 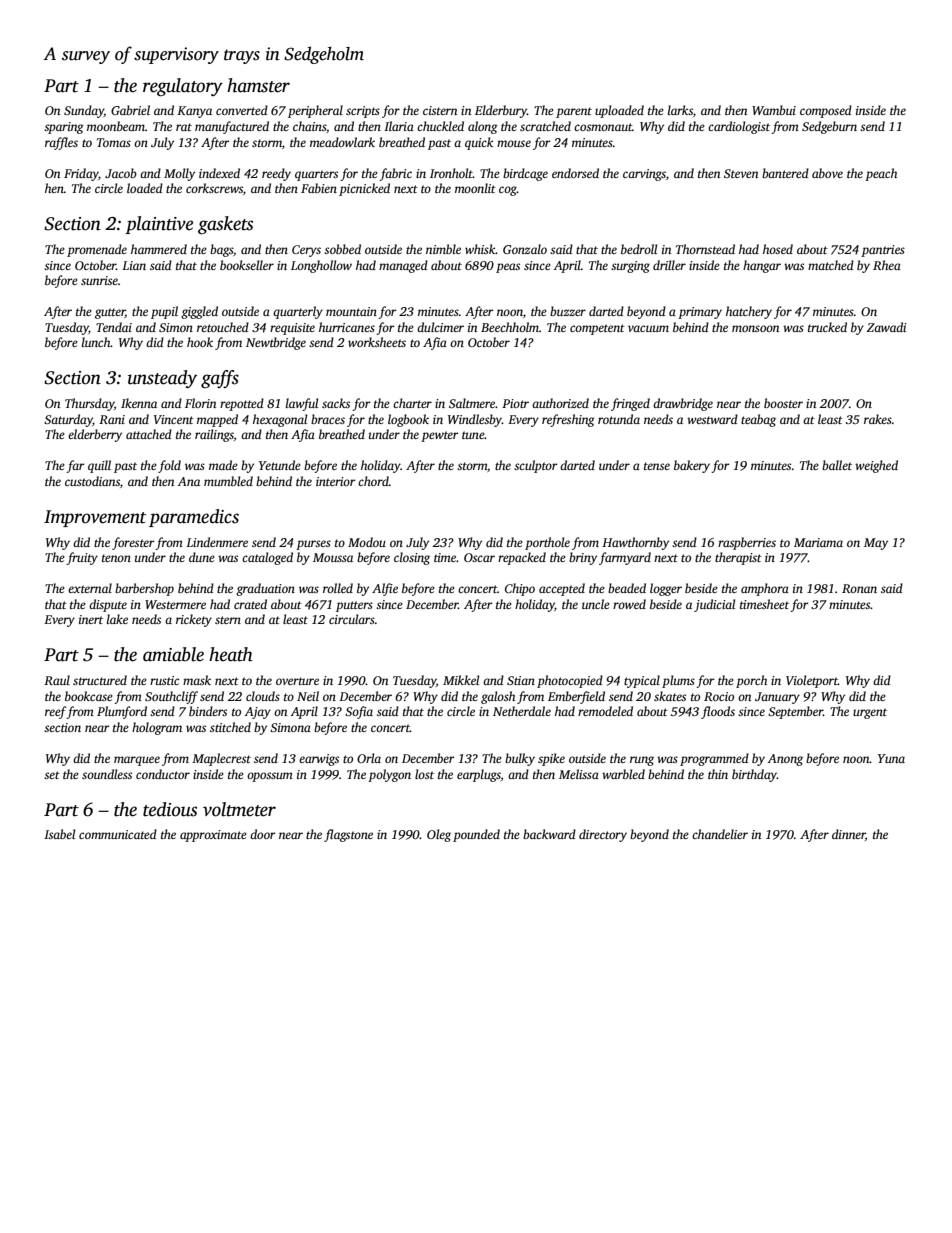 What do you see at coordinates (68, 420) in the screenshot?
I see `Saturday` at bounding box center [68, 420].
